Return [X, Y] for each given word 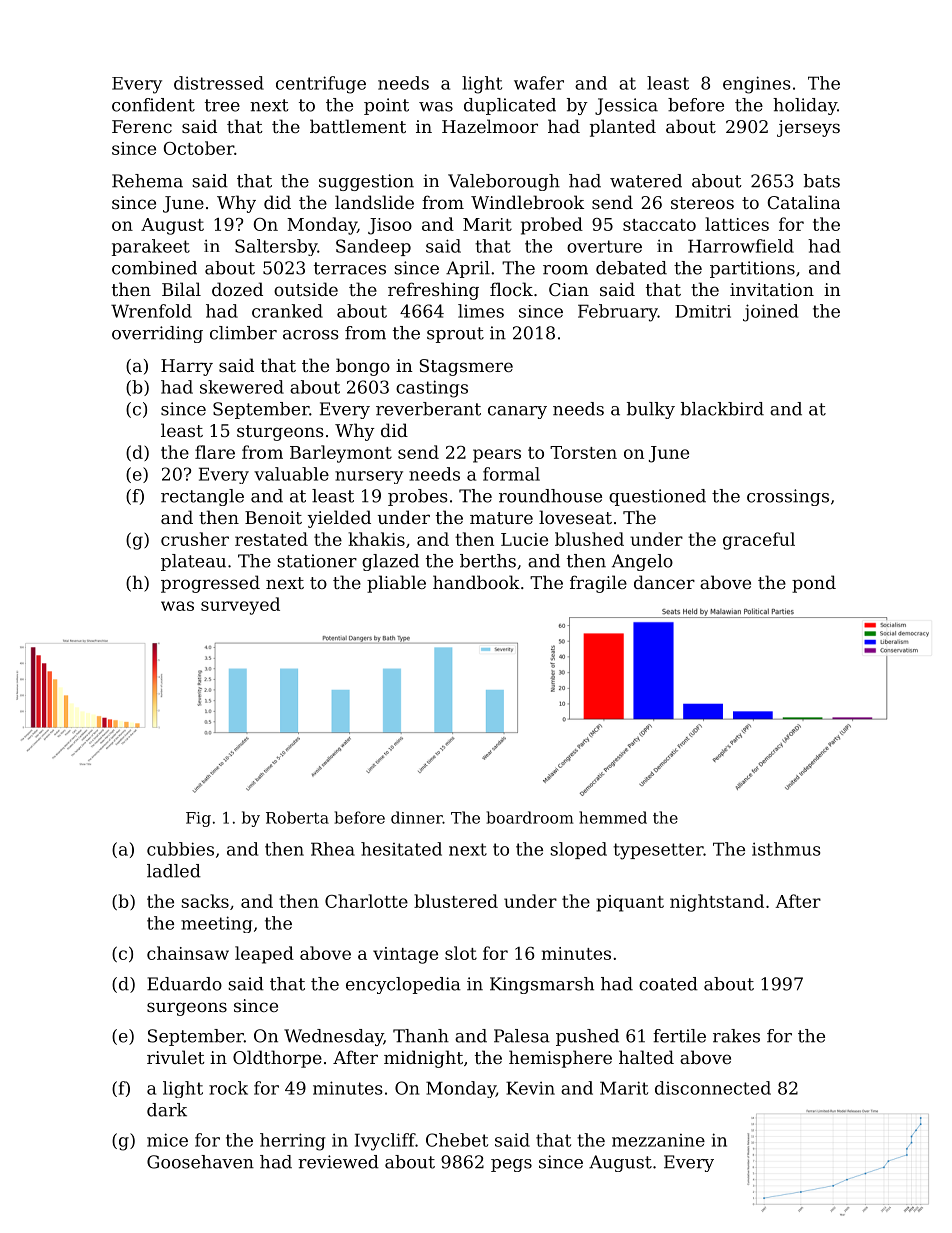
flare [215, 452]
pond [814, 584]
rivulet [176, 1057]
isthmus [786, 849]
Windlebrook [527, 202]
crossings [788, 497]
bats [822, 181]
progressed [210, 584]
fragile [598, 584]
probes [418, 497]
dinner [417, 817]
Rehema [147, 181]
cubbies [180, 849]
